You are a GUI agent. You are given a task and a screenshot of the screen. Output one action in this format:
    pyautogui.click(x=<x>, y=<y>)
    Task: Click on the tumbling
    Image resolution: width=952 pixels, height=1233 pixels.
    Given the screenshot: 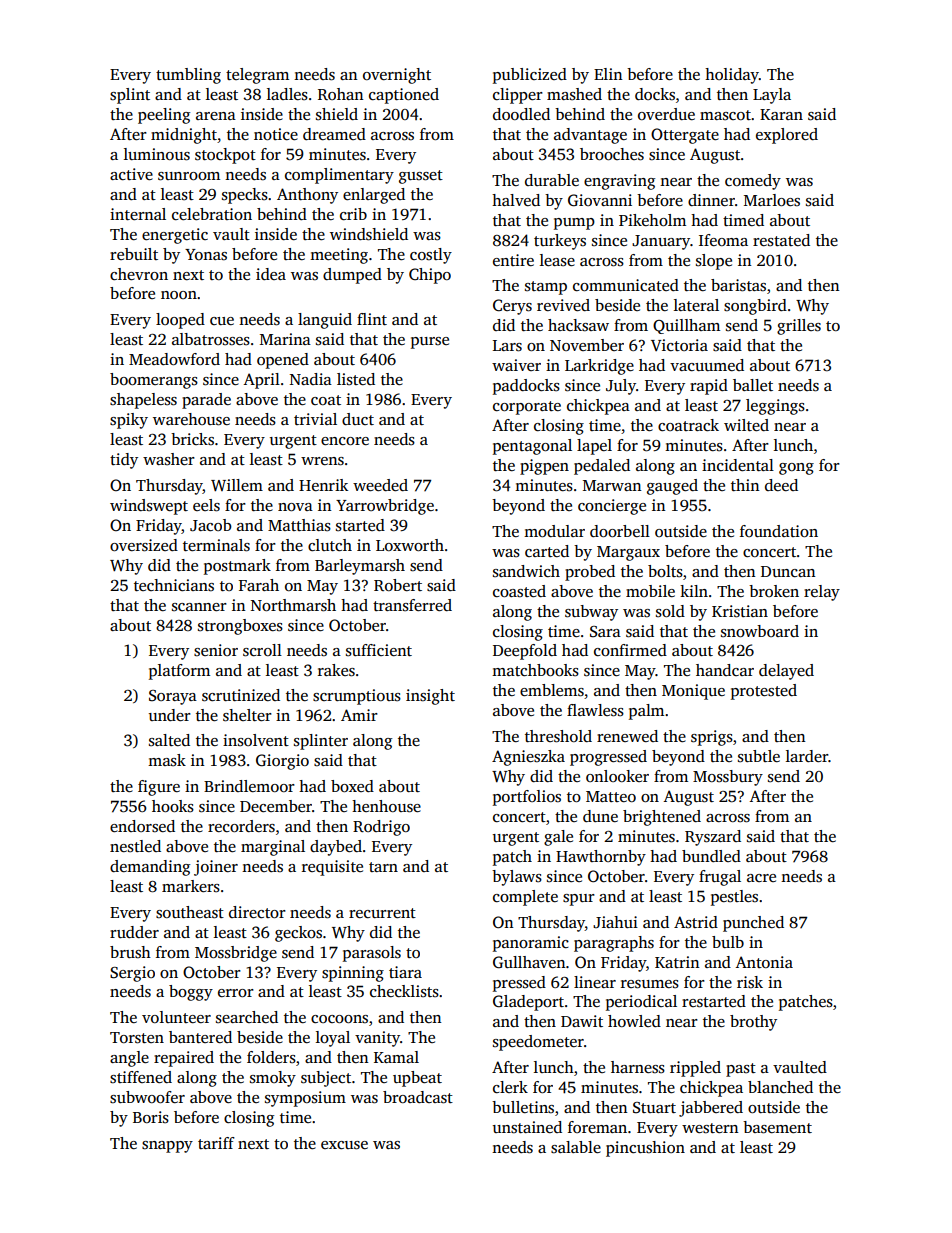 What is the action you would take?
    pyautogui.click(x=188, y=76)
